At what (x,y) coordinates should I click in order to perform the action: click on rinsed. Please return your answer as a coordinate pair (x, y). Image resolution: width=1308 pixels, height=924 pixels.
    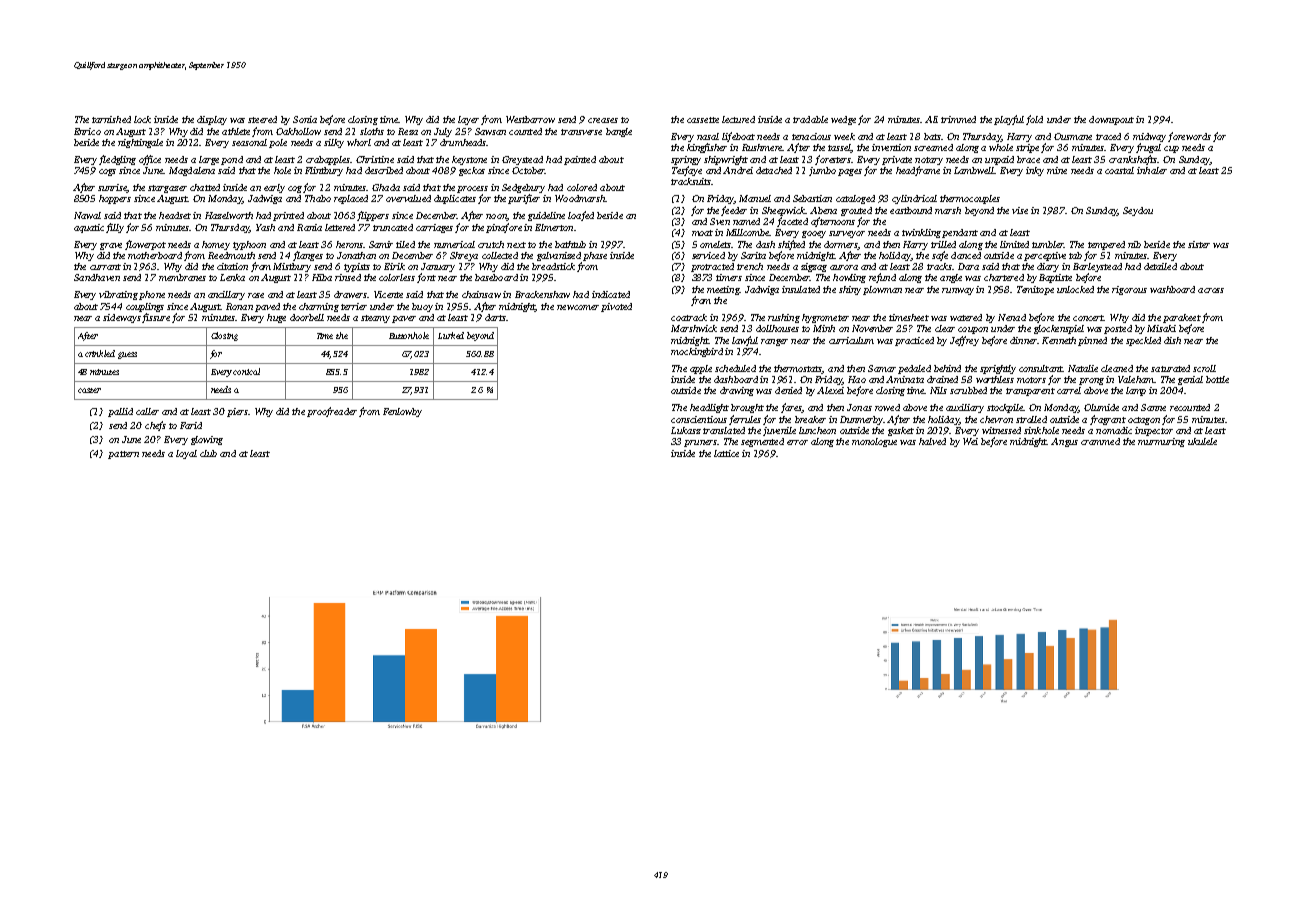
    Looking at the image, I should click on (348, 277).
